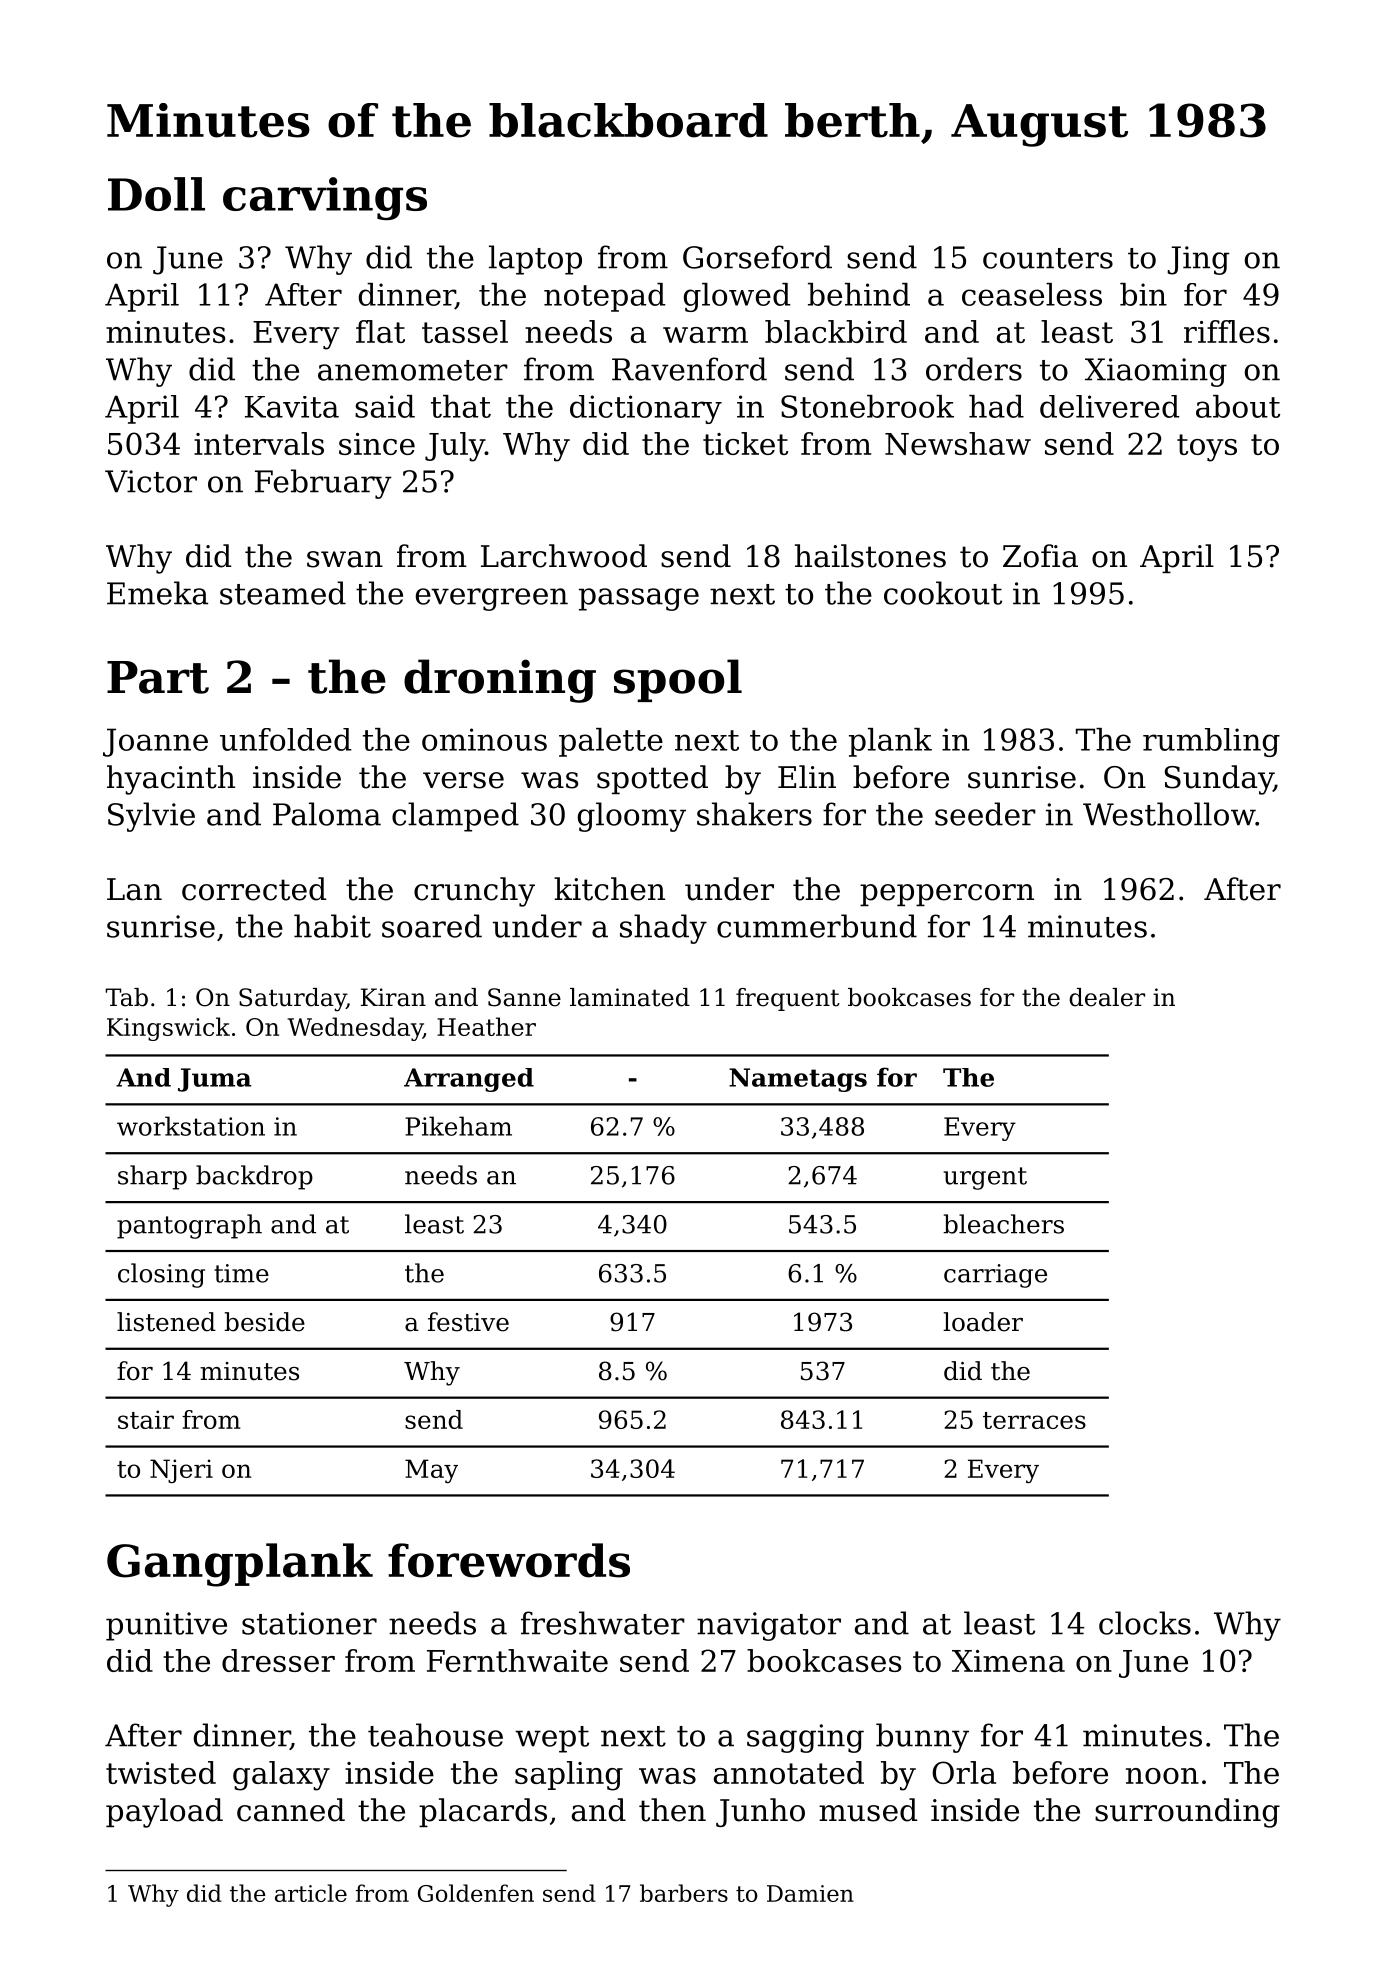 This page has height=1969, width=1386. What do you see at coordinates (1207, 448) in the page?
I see `toys` at bounding box center [1207, 448].
